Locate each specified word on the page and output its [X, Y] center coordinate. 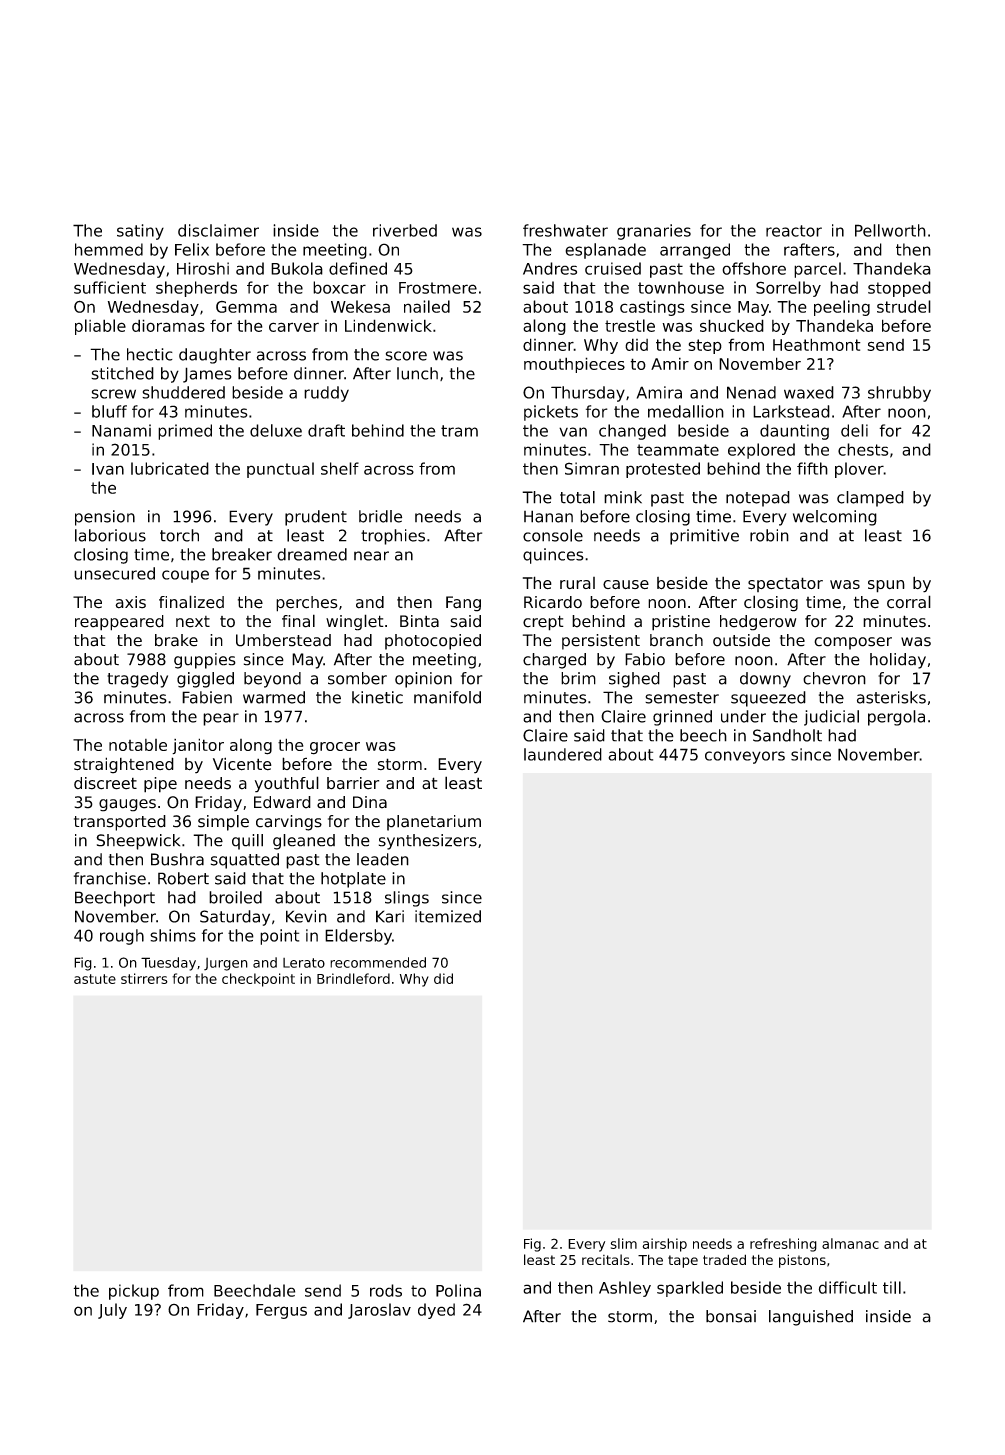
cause [626, 584]
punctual [280, 470]
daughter [215, 356]
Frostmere [438, 288]
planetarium [434, 823]
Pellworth [890, 230]
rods [386, 1290]
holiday [898, 661]
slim [624, 1243]
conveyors [745, 757]
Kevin [306, 916]
